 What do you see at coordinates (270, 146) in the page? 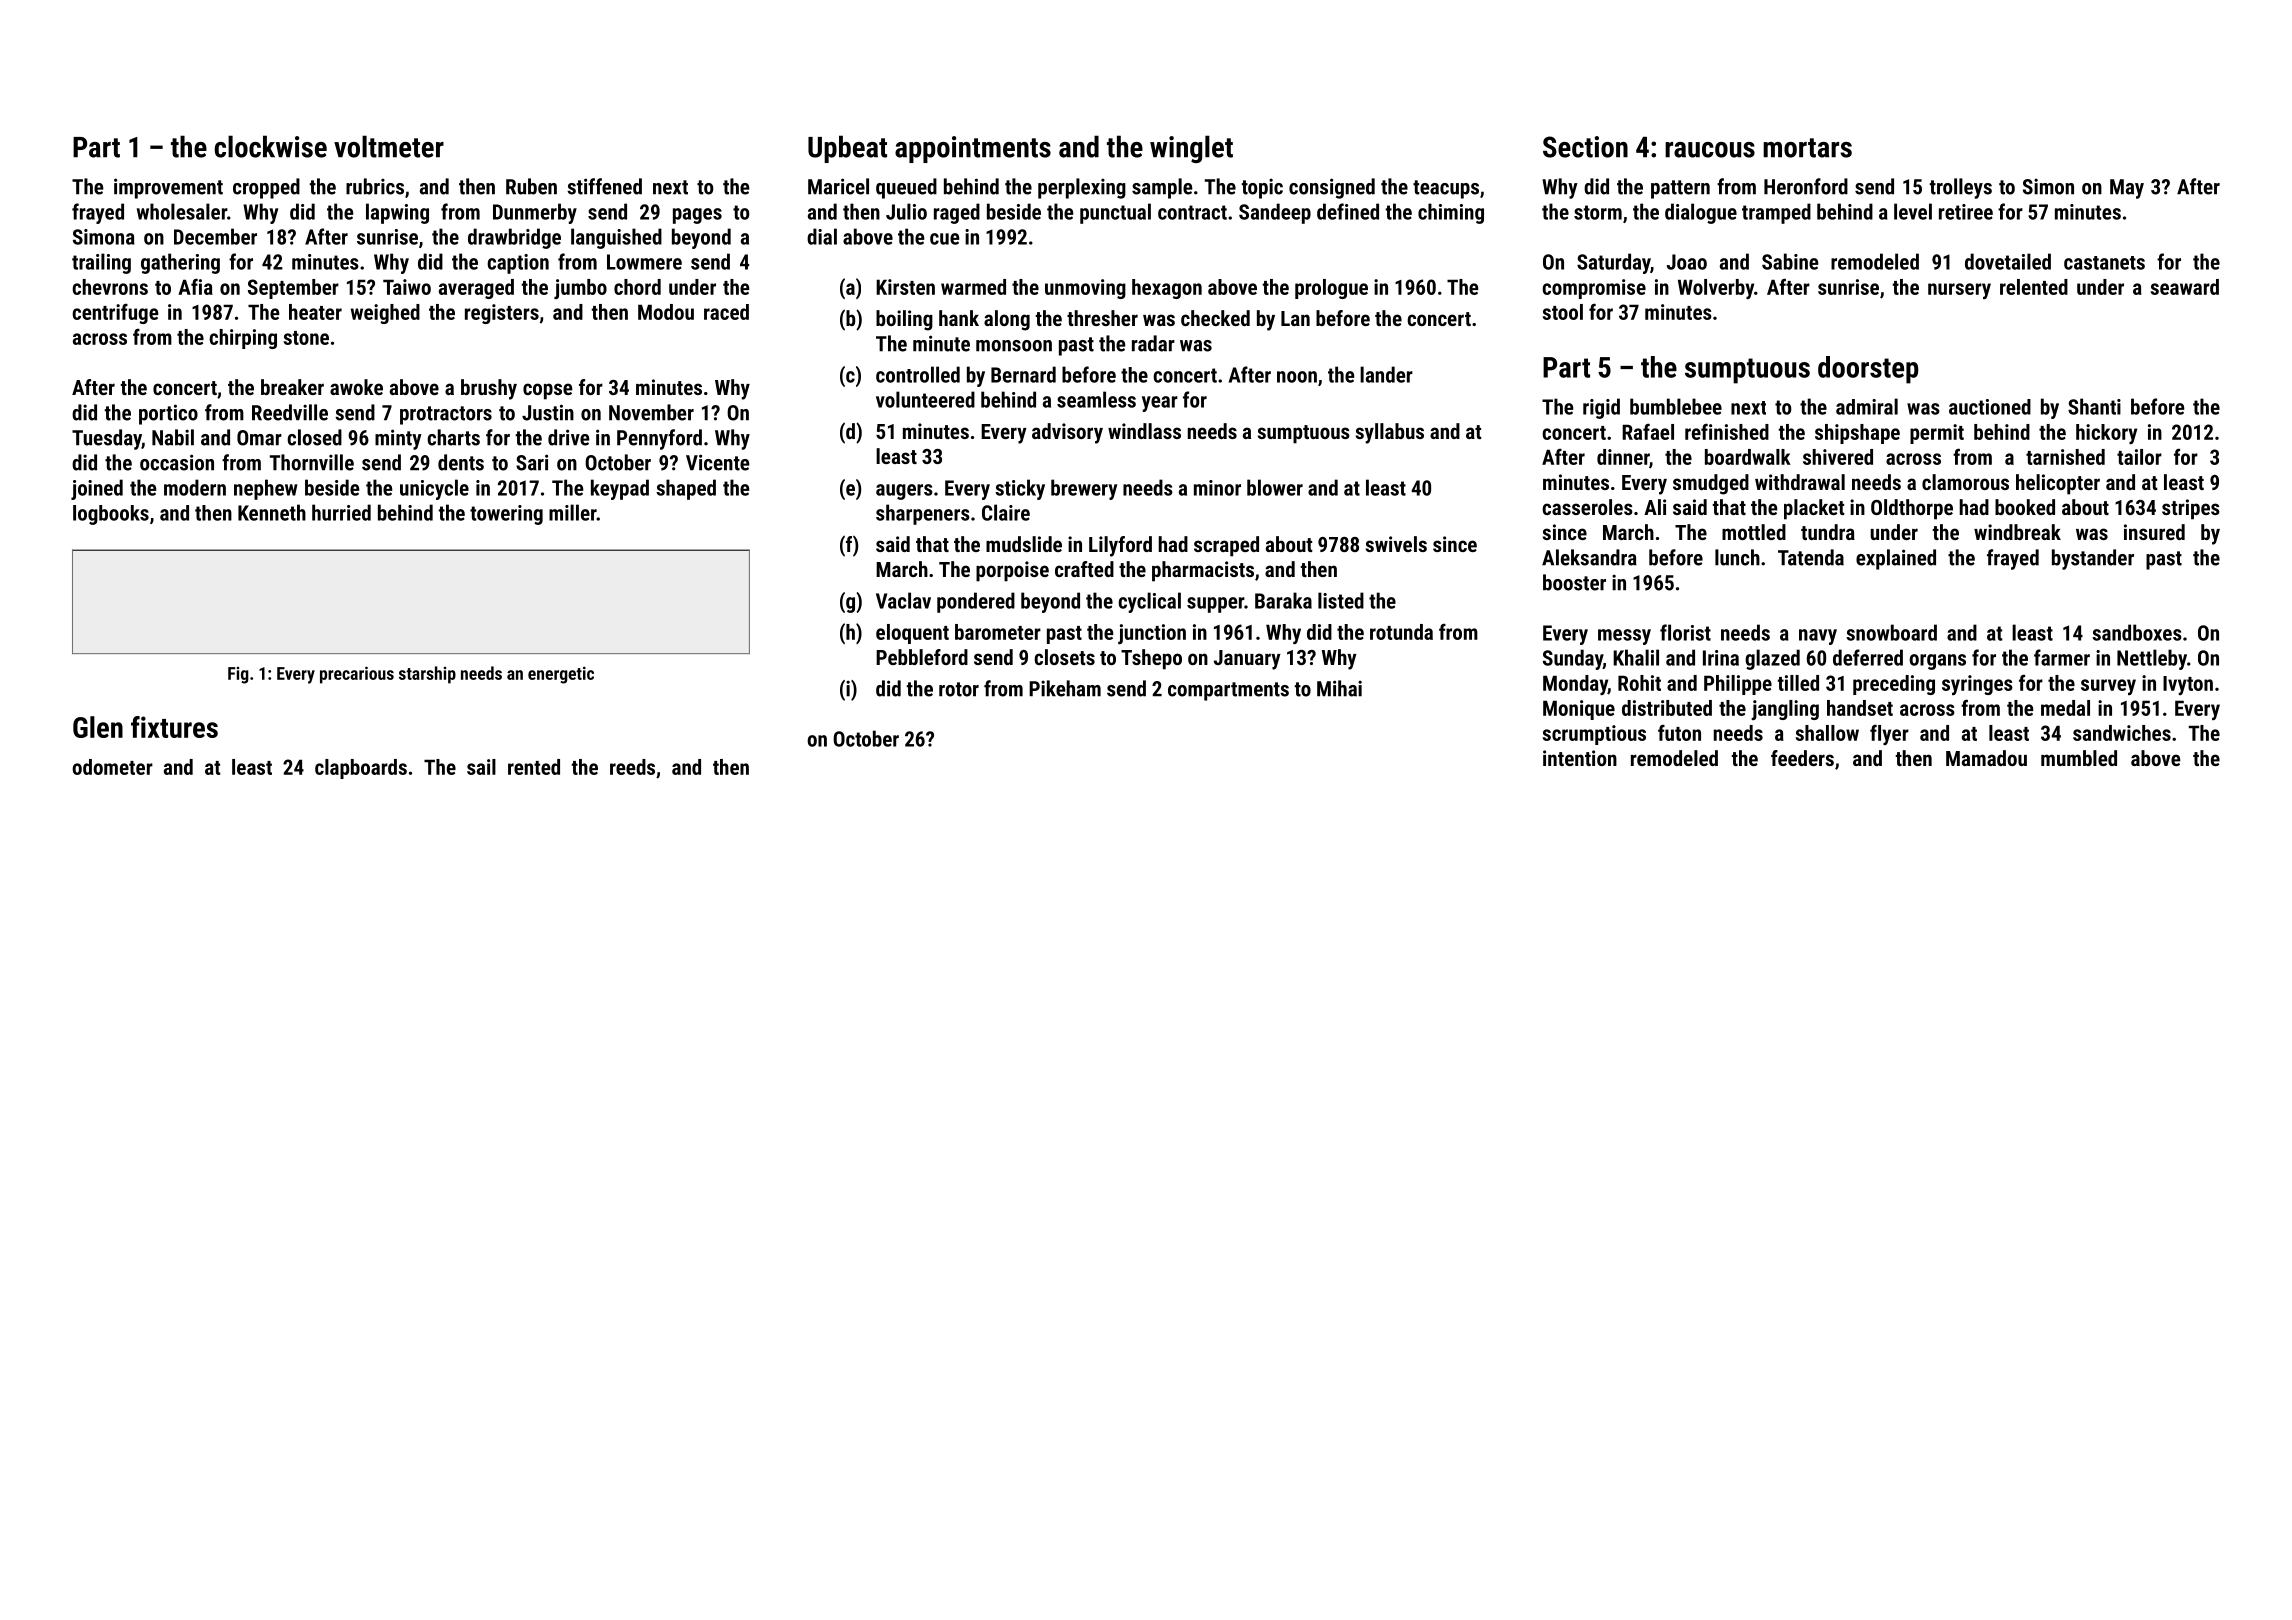
I see `clockwise` at bounding box center [270, 146].
